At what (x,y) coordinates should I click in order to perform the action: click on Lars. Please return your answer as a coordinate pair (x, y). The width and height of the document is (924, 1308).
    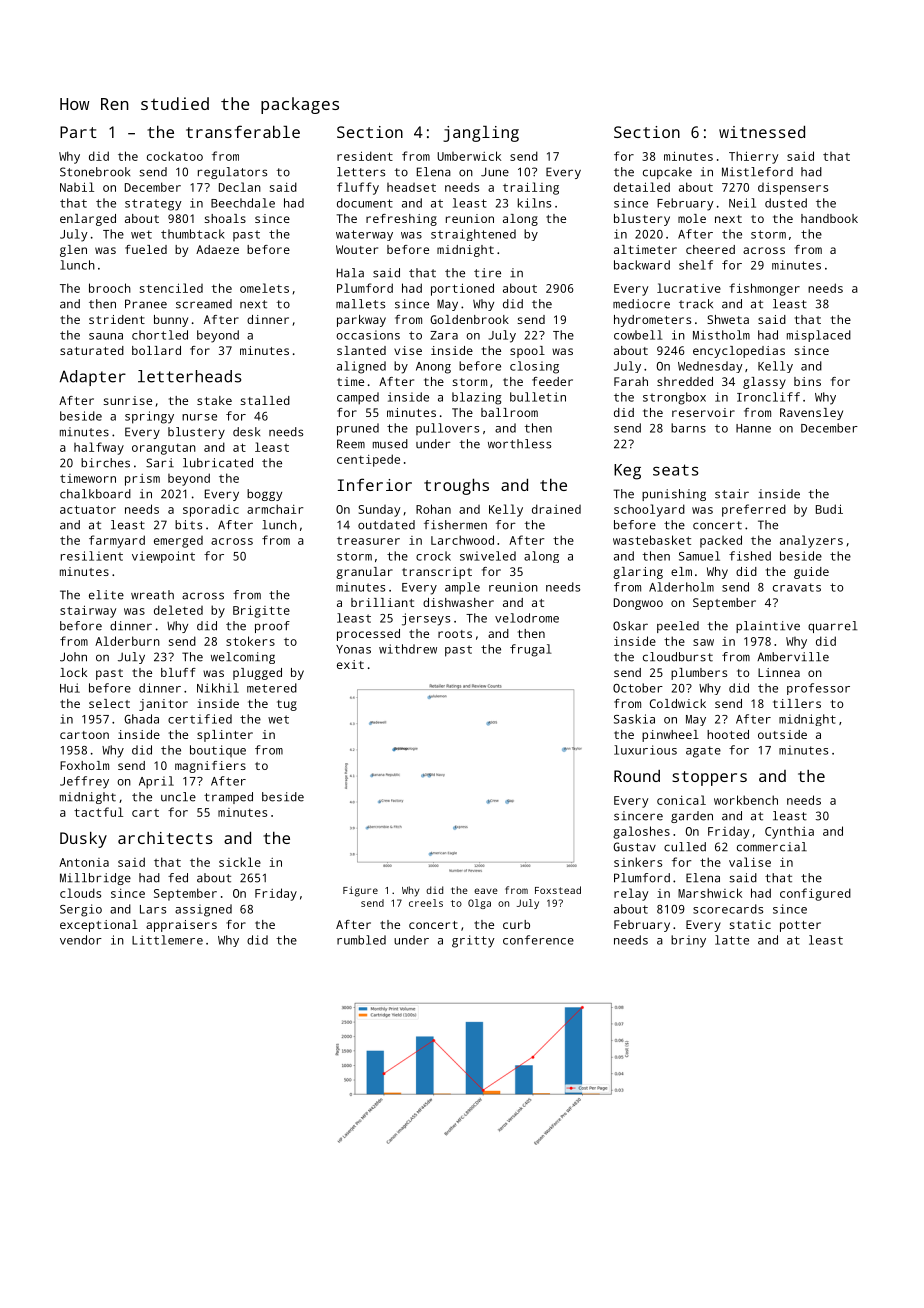
    Looking at the image, I should click on (153, 909).
